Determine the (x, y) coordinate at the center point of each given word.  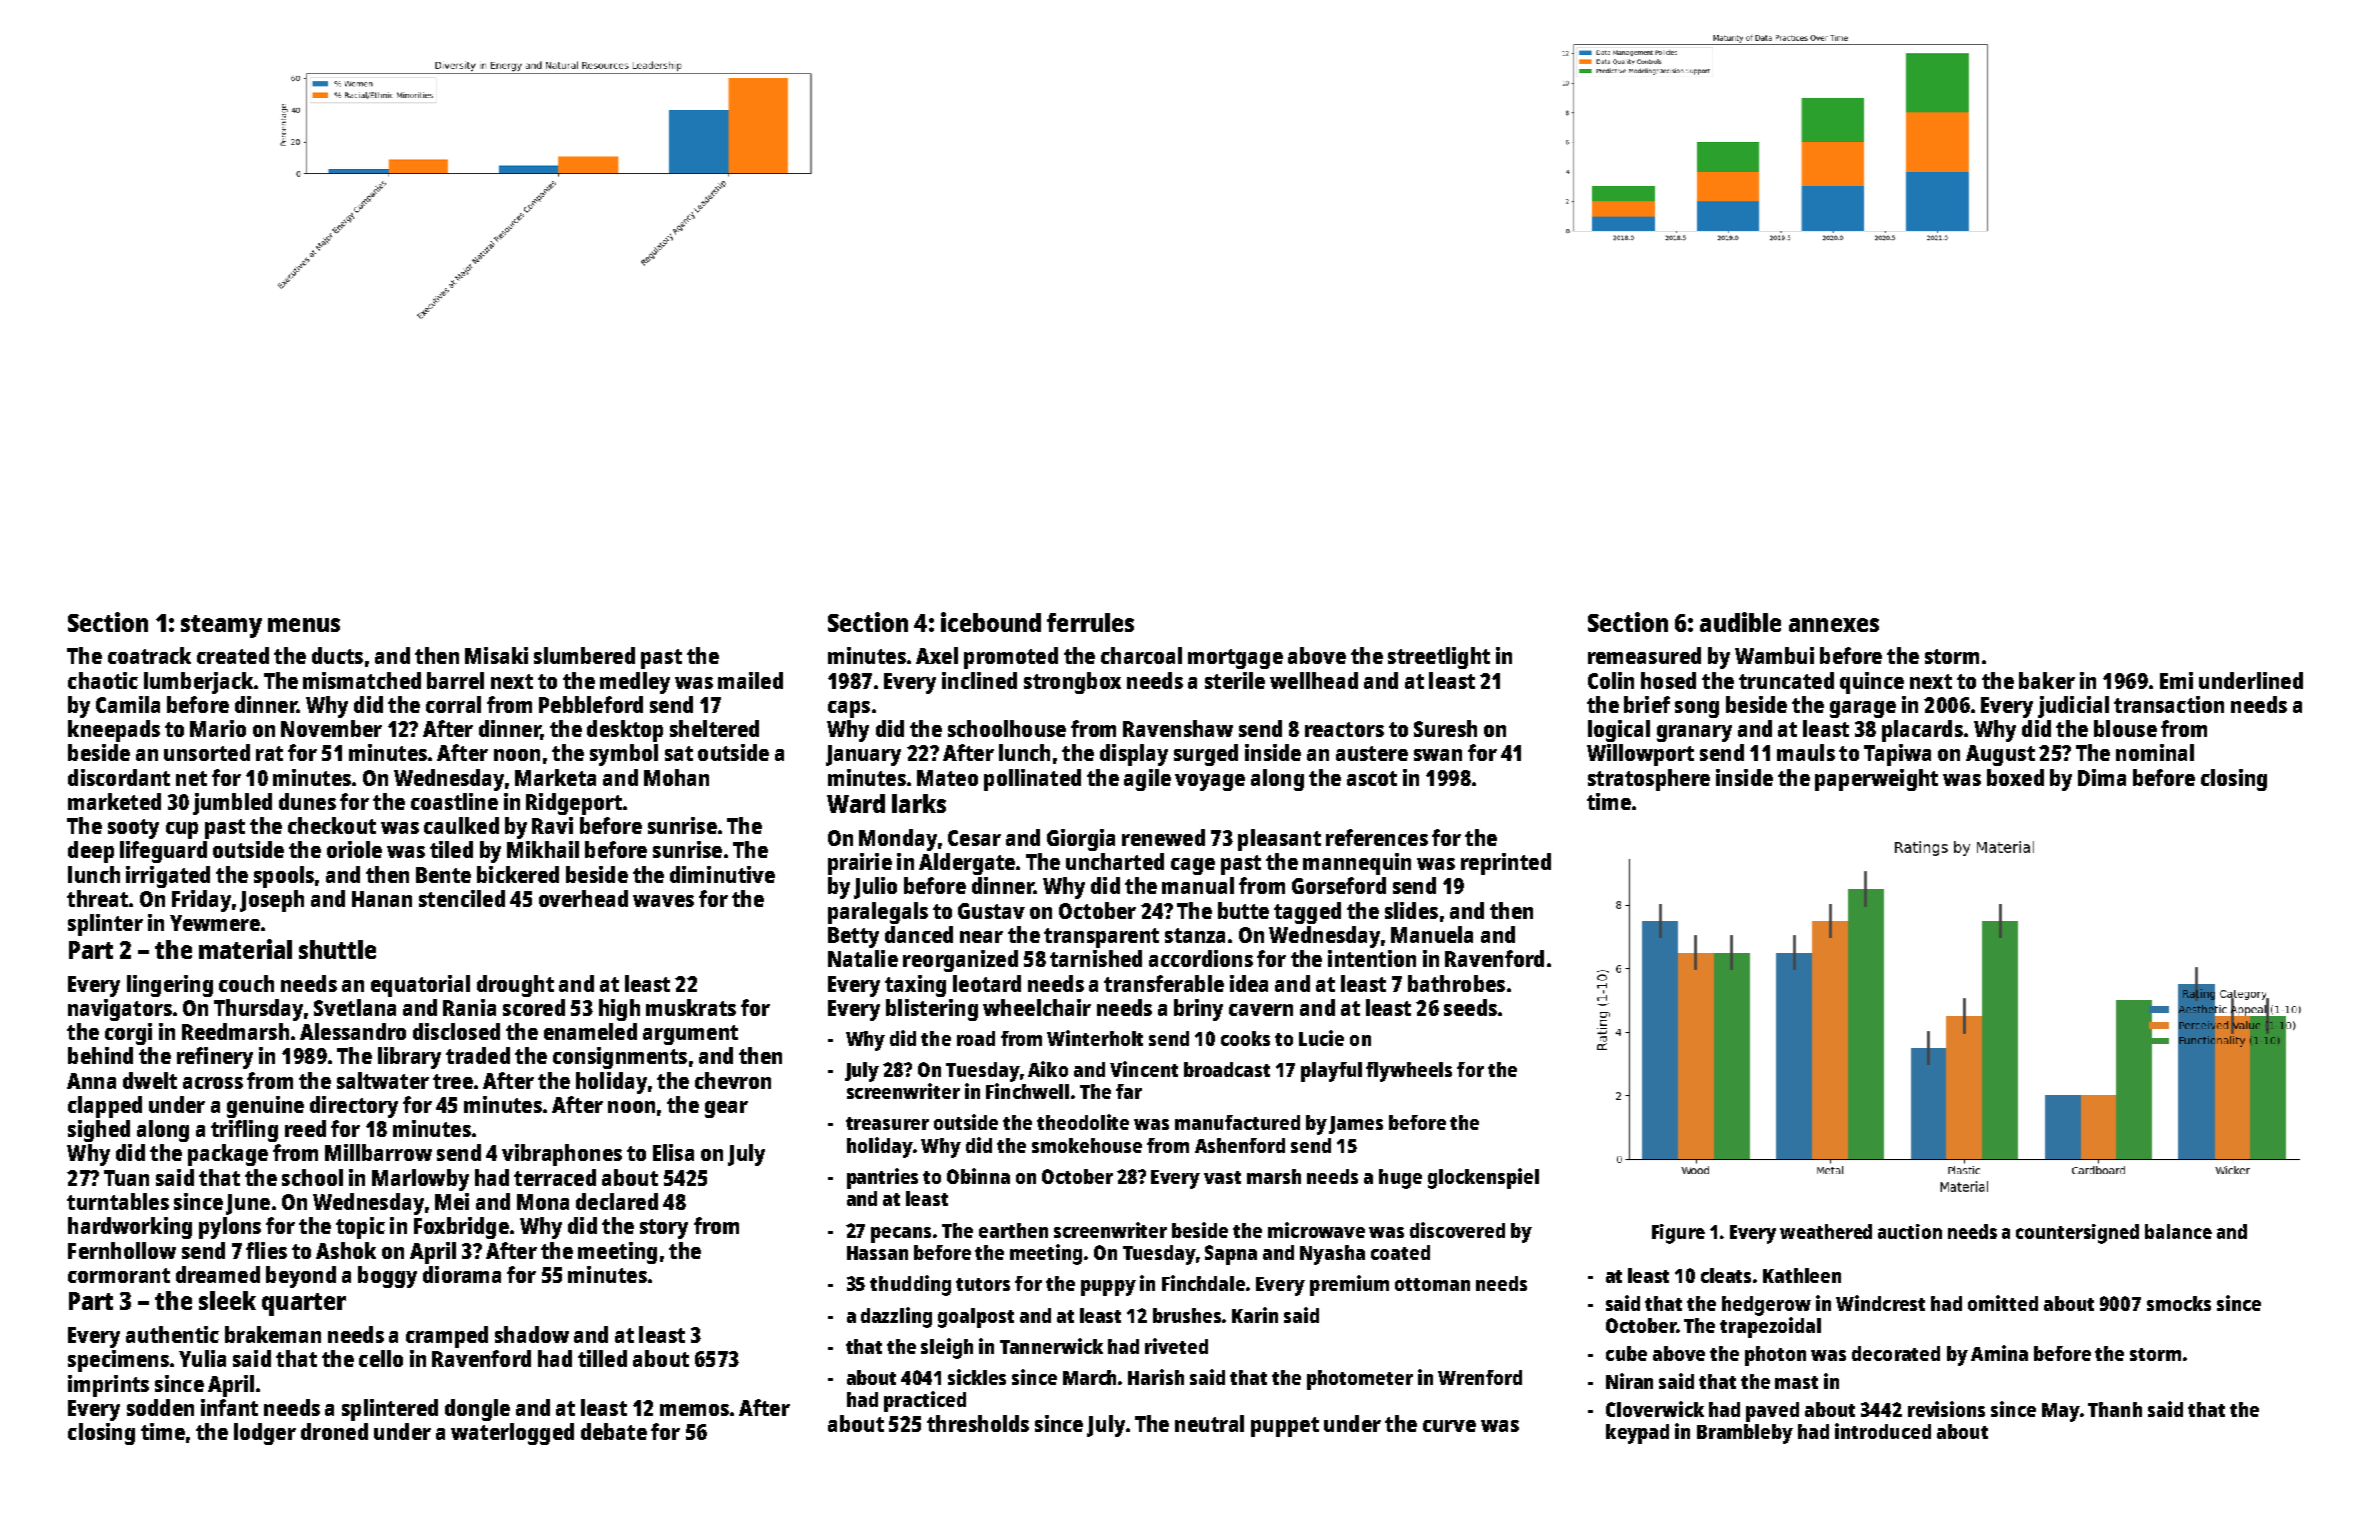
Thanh (2115, 1409)
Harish (1156, 1377)
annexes (1834, 625)
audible (1740, 622)
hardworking (130, 1228)
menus (304, 625)
